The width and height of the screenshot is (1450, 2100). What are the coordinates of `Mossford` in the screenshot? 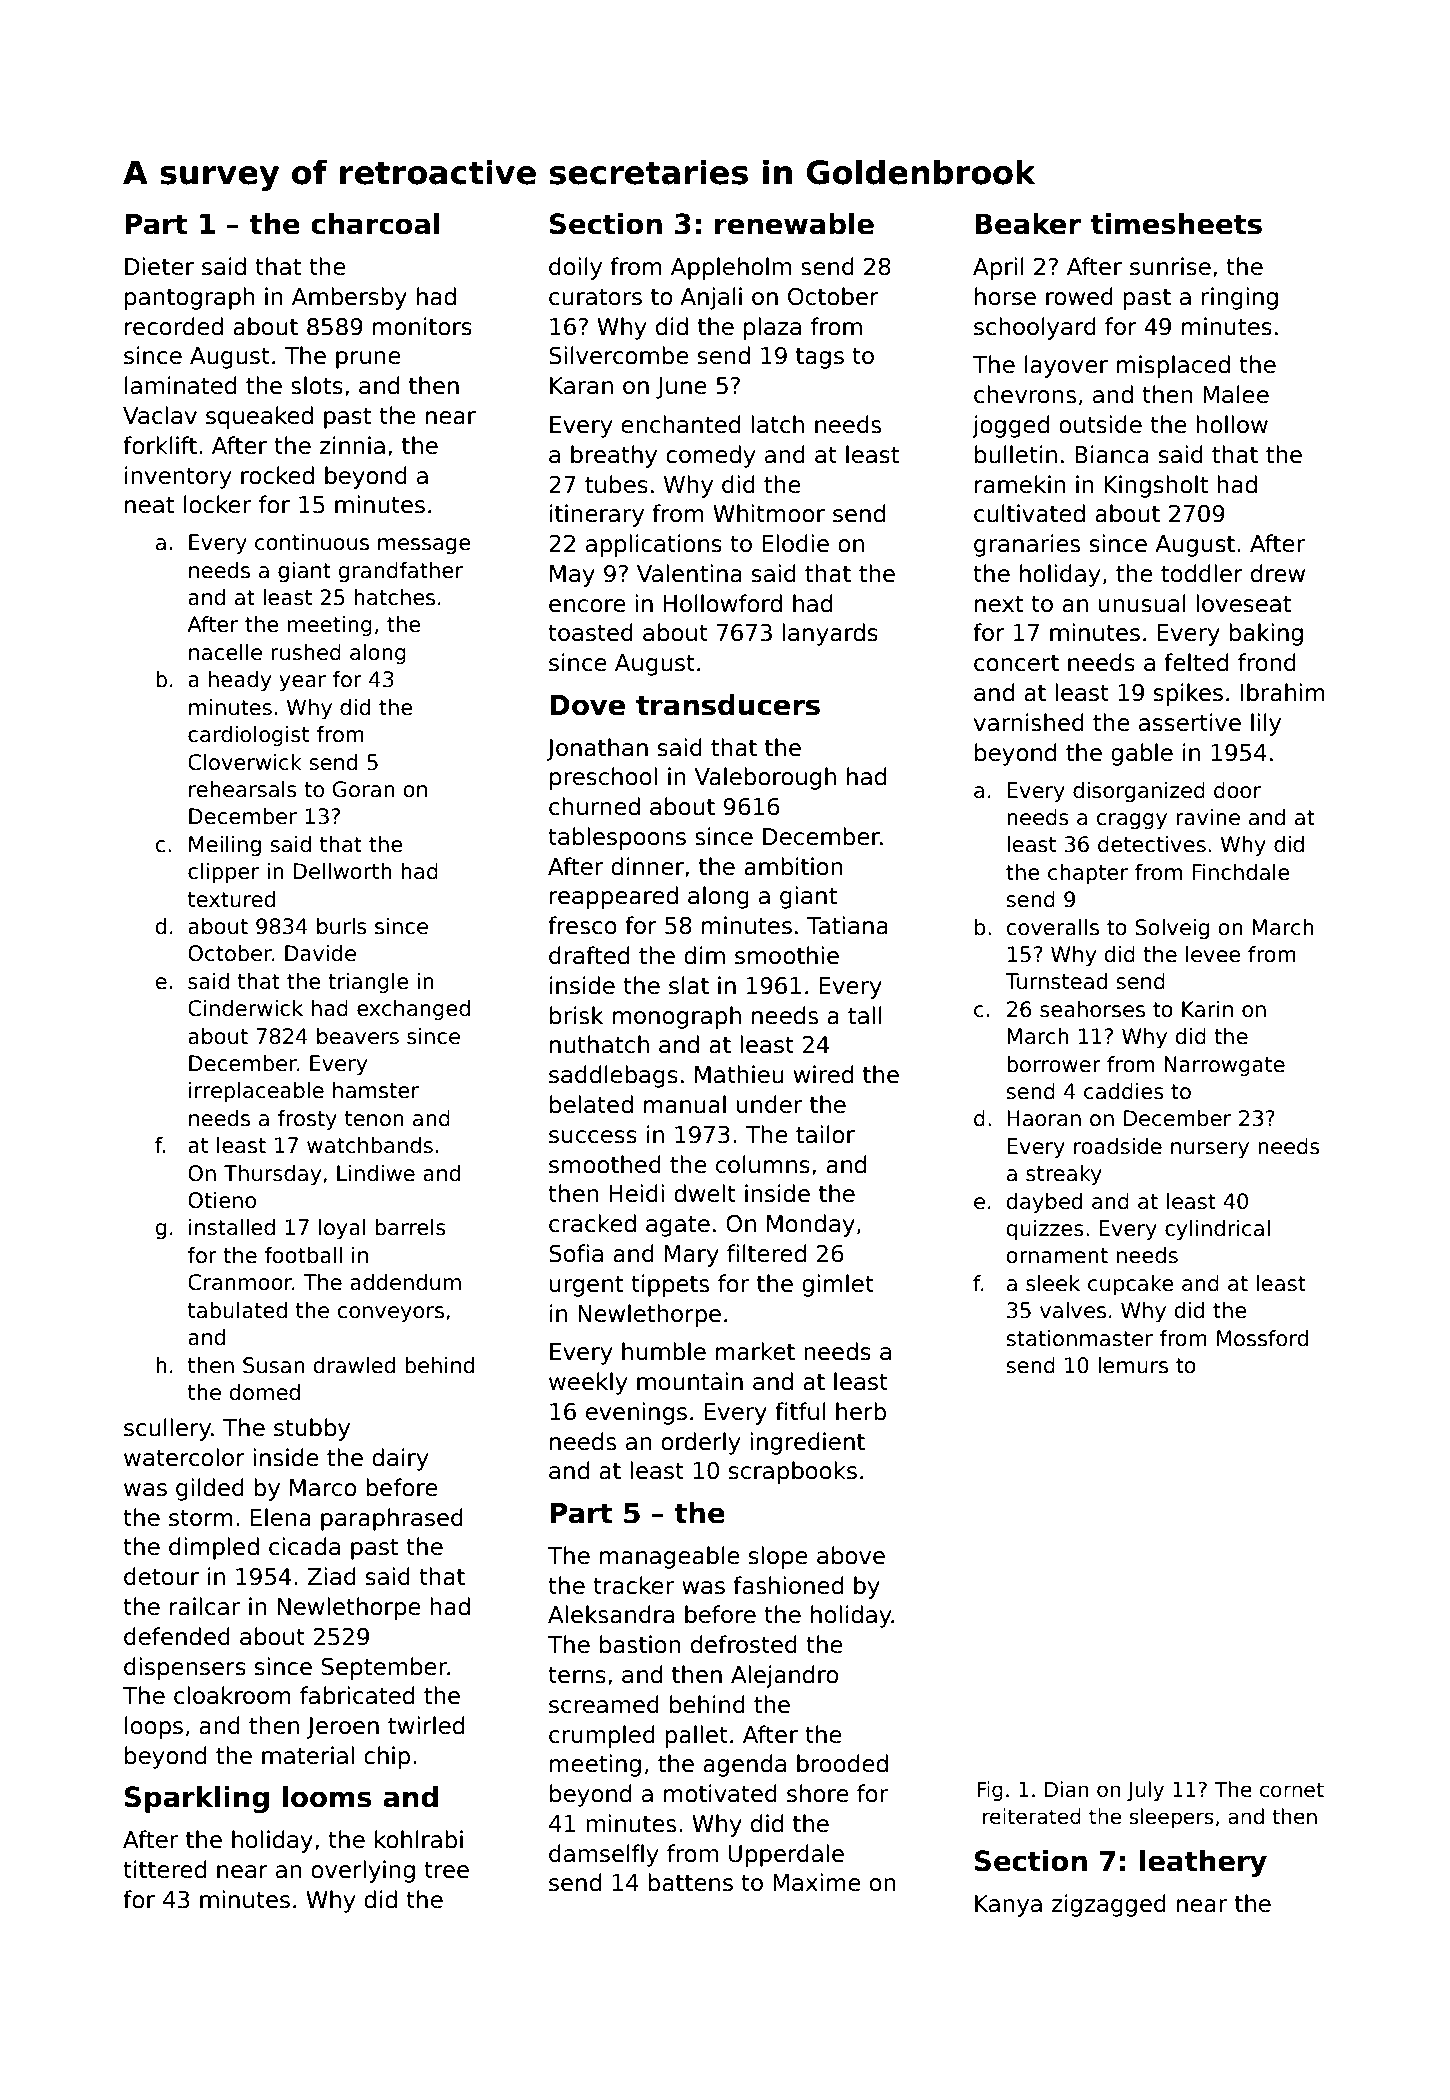 It's located at (1262, 1338).
